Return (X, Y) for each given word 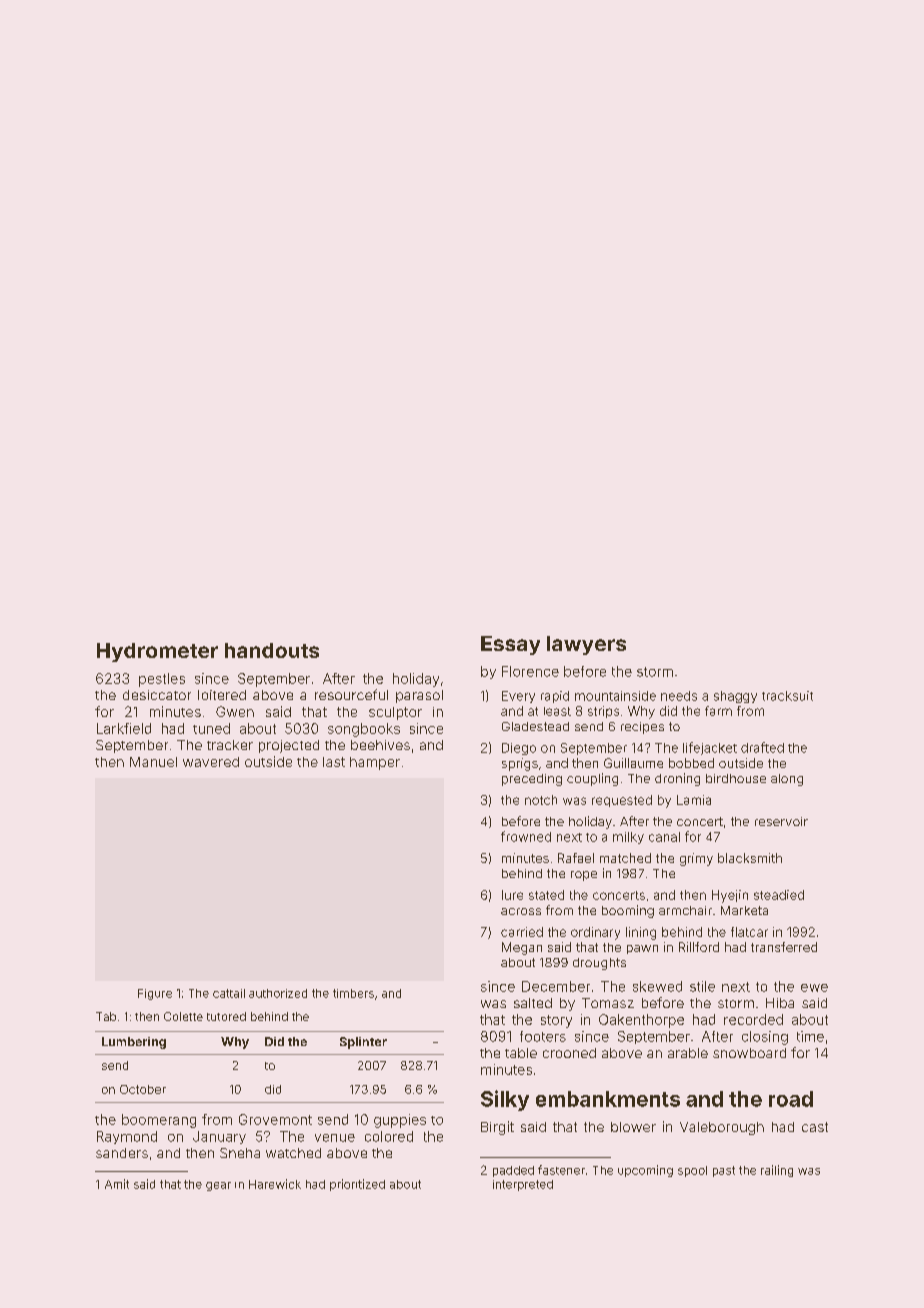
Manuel (153, 762)
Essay (510, 645)
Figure (155, 994)
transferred (784, 947)
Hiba (780, 1003)
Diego (519, 749)
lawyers (586, 645)
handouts (272, 650)
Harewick (275, 1184)
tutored (226, 1016)
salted (533, 1003)
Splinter (363, 1043)
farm (718, 711)
